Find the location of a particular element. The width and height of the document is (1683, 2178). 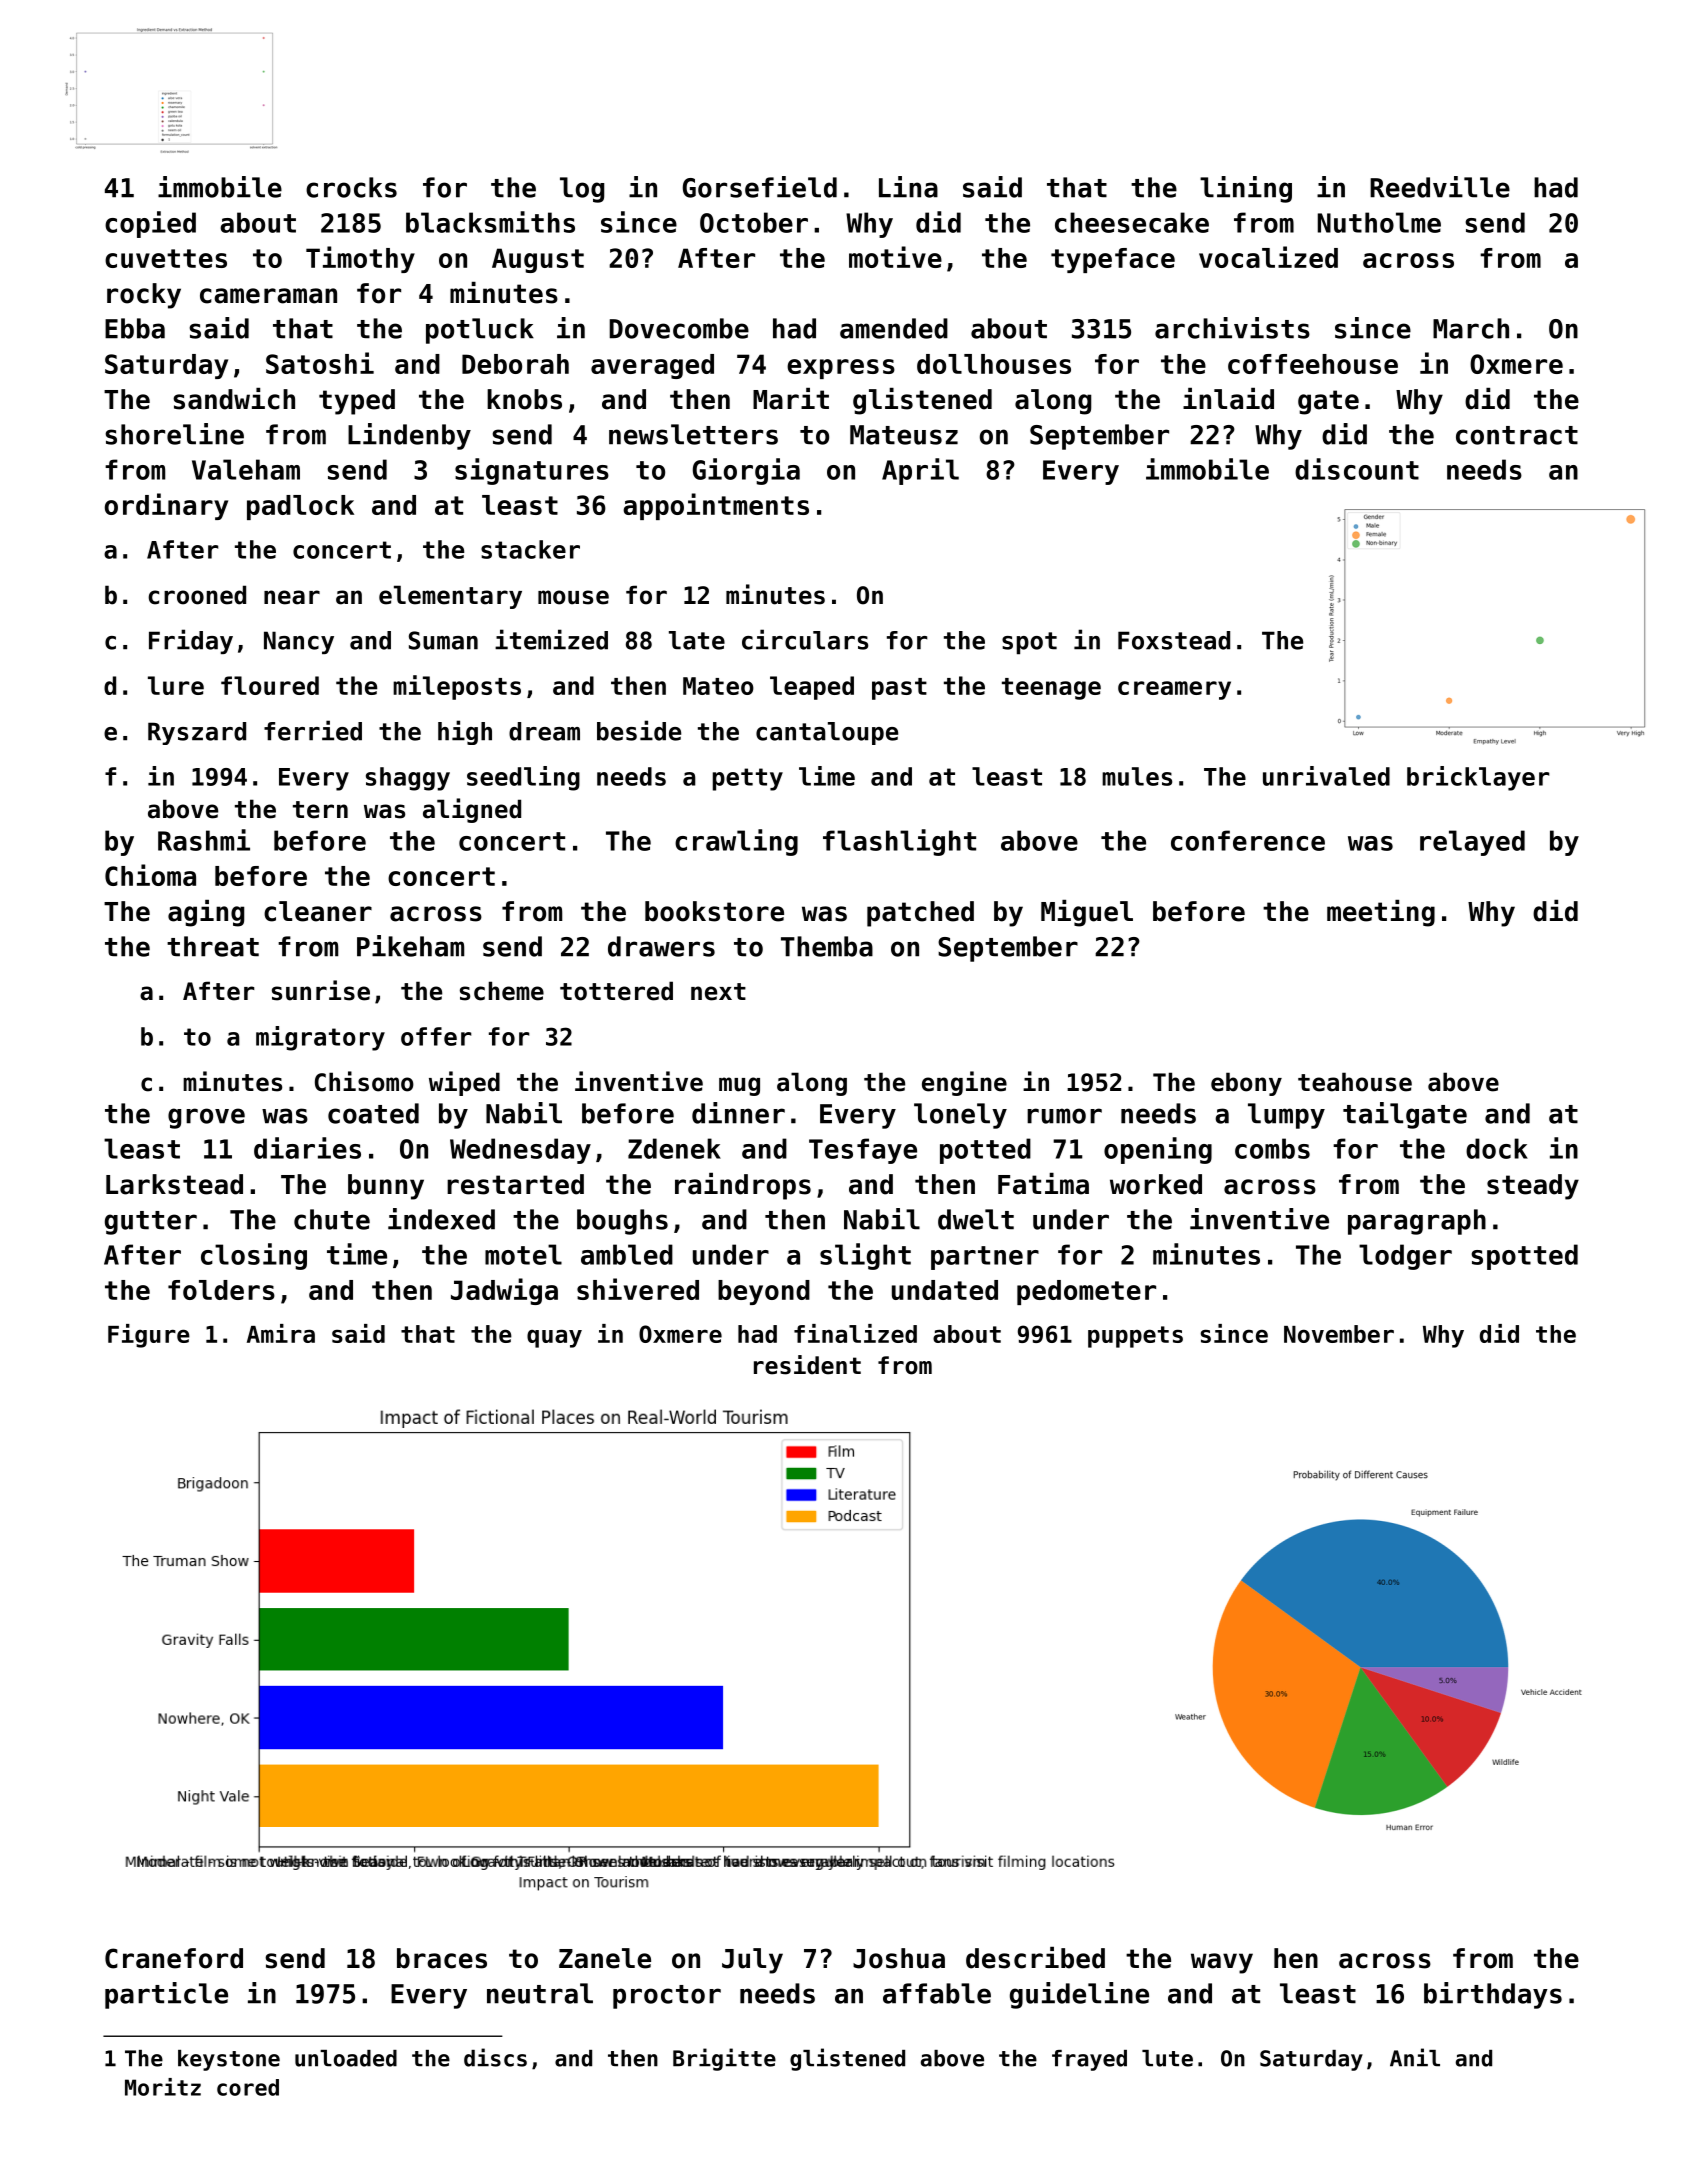

frayed is located at coordinates (1089, 2060).
